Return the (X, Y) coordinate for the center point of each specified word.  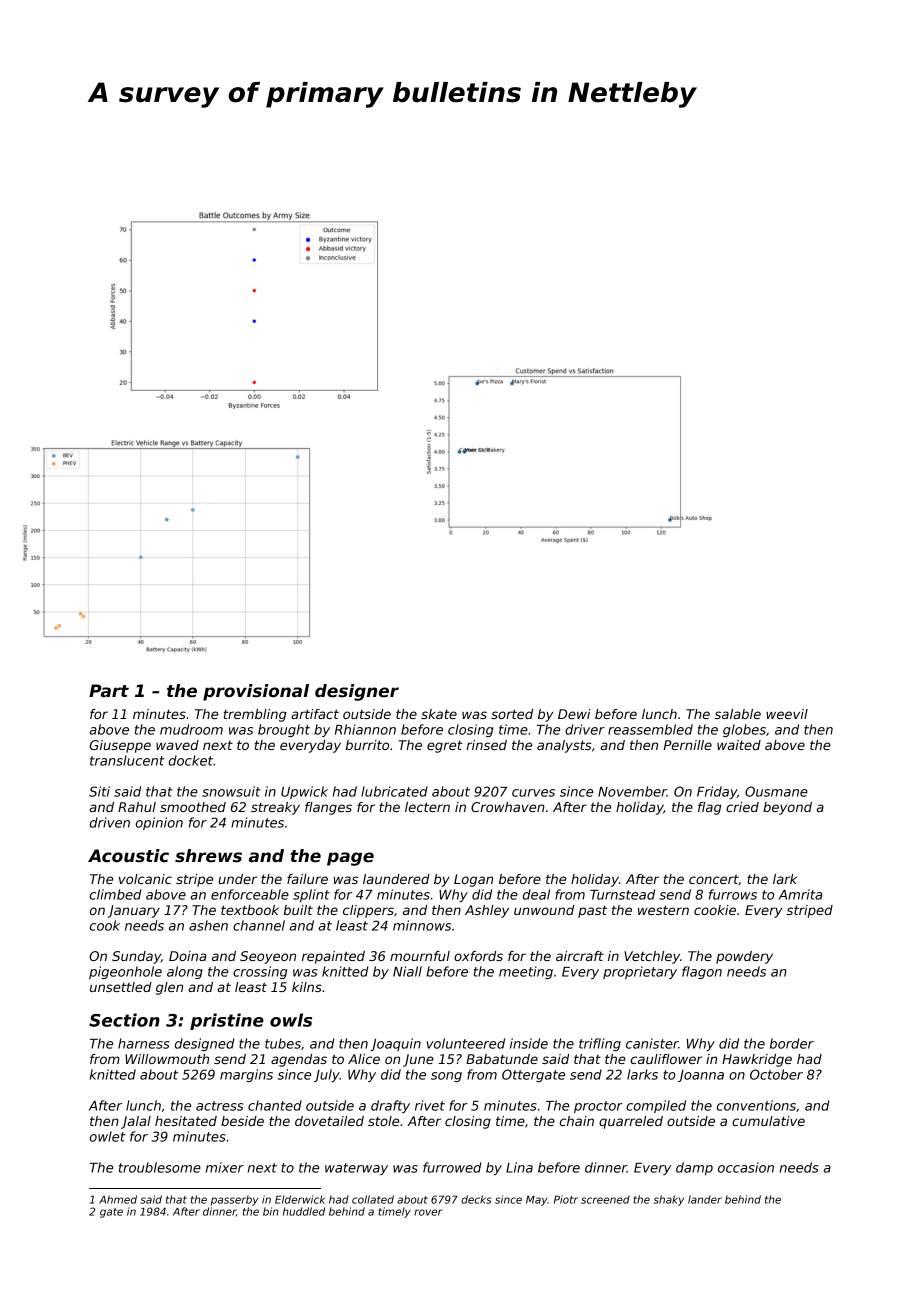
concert (714, 879)
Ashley (487, 911)
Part (109, 691)
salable (737, 714)
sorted (512, 714)
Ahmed (118, 1199)
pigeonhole (125, 972)
